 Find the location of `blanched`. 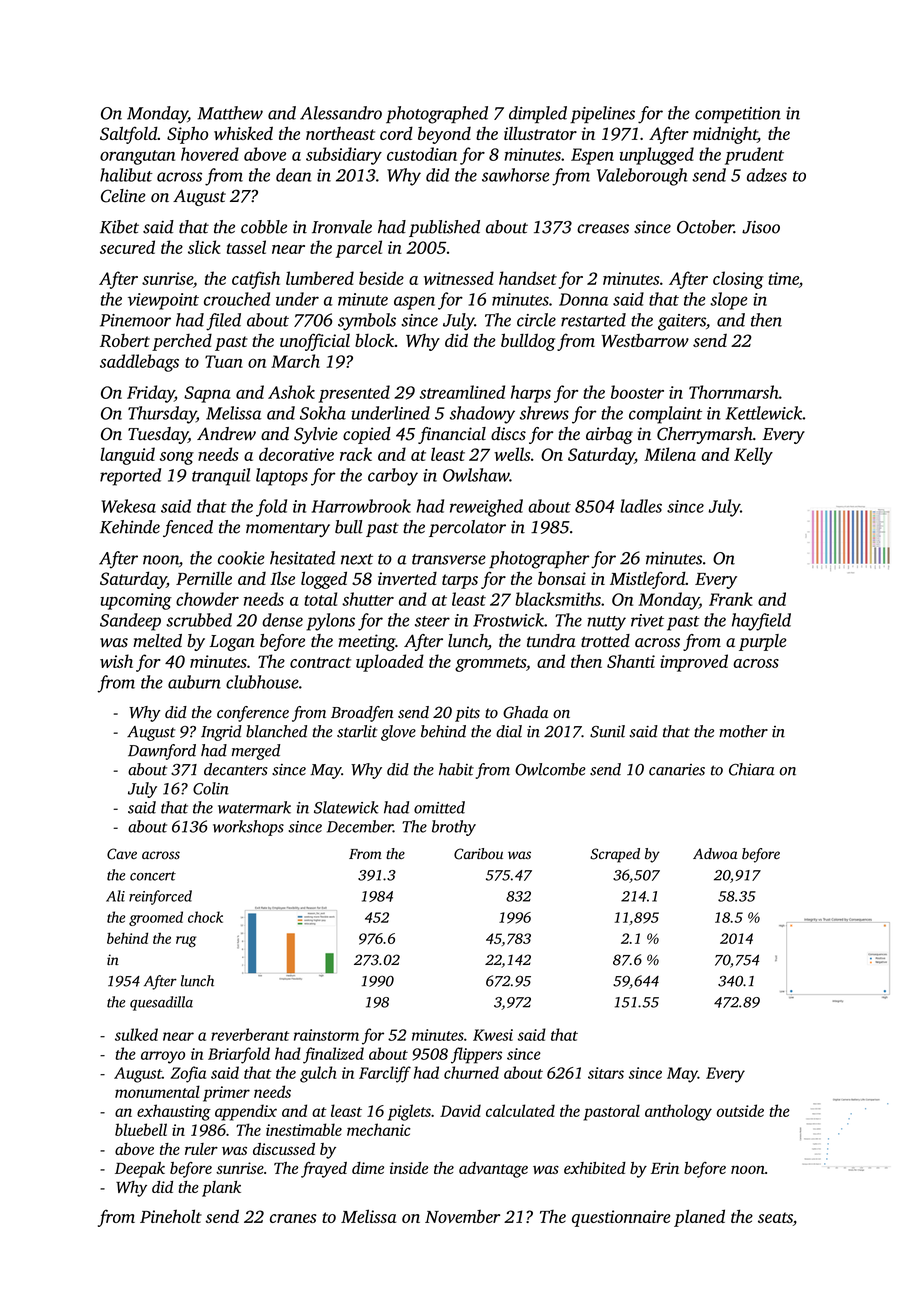

blanched is located at coordinates (276, 731).
